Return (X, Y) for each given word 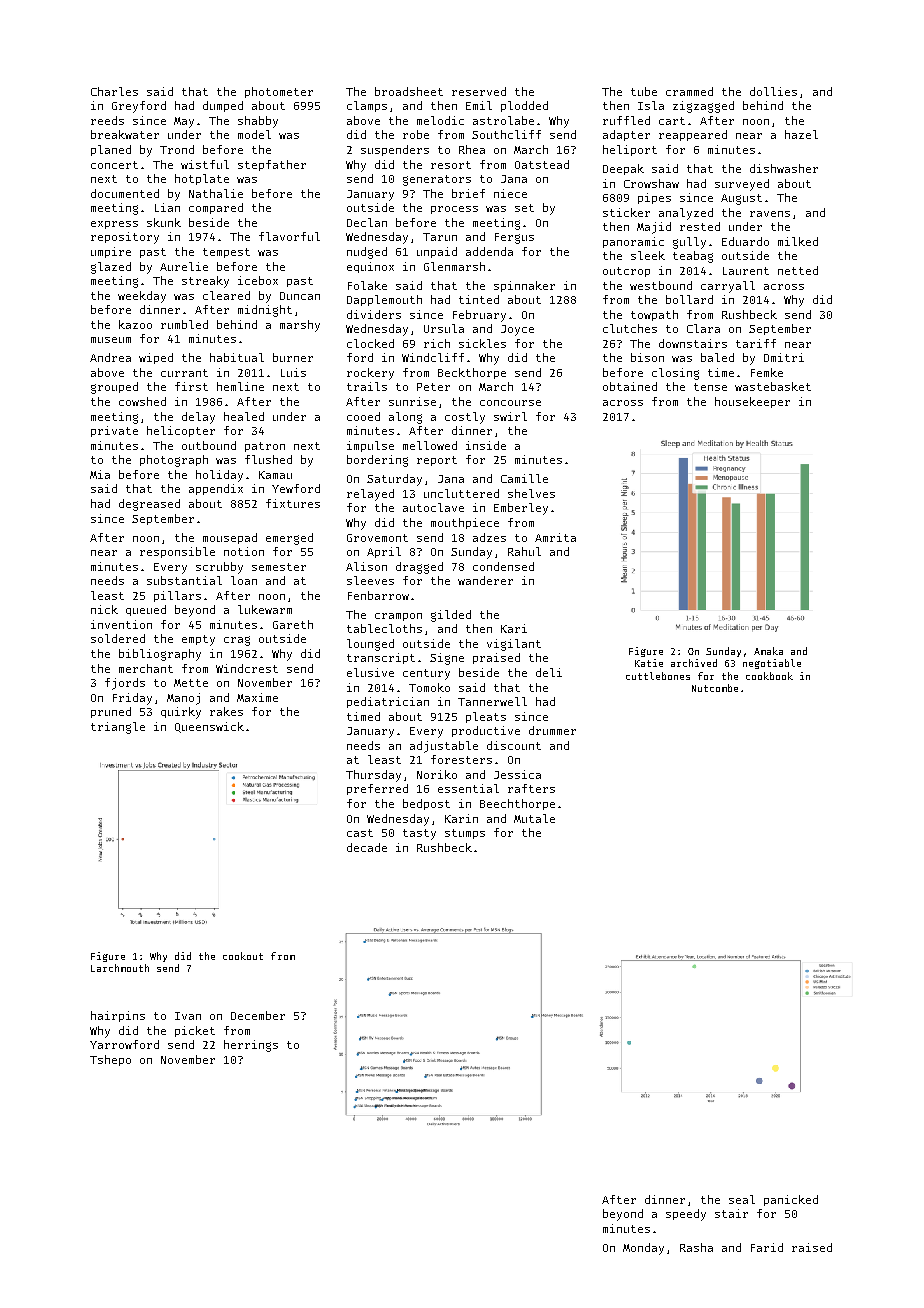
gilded (451, 616)
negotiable (772, 664)
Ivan (188, 1016)
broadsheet (409, 91)
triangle (118, 728)
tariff (756, 343)
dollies (773, 91)
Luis (293, 372)
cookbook (769, 676)
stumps (465, 834)
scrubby (219, 568)
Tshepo (110, 1060)
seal (742, 1199)
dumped (223, 106)
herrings (251, 1046)
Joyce (517, 330)
